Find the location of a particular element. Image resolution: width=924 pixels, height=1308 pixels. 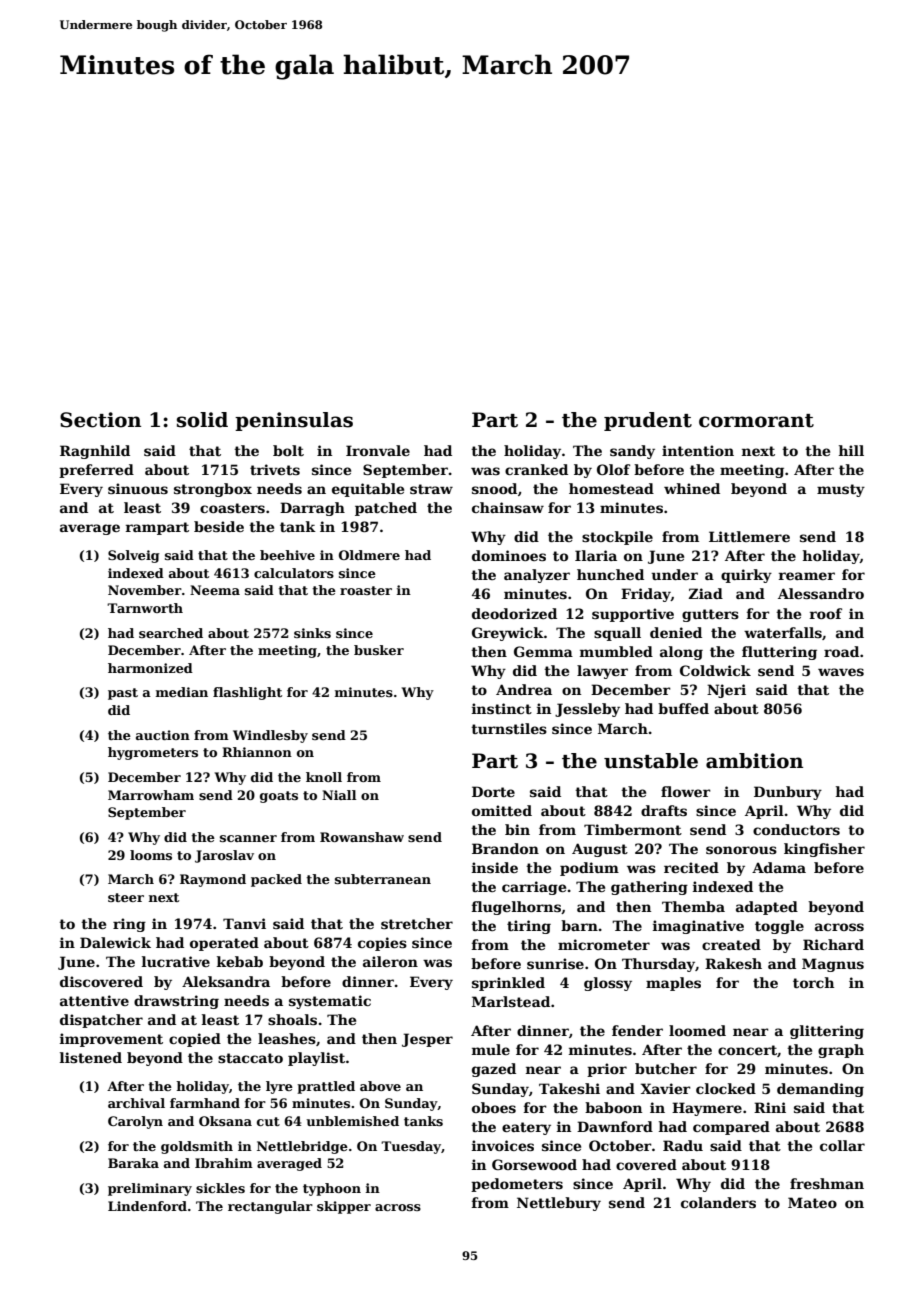

Dawnford is located at coordinates (615, 1126).
